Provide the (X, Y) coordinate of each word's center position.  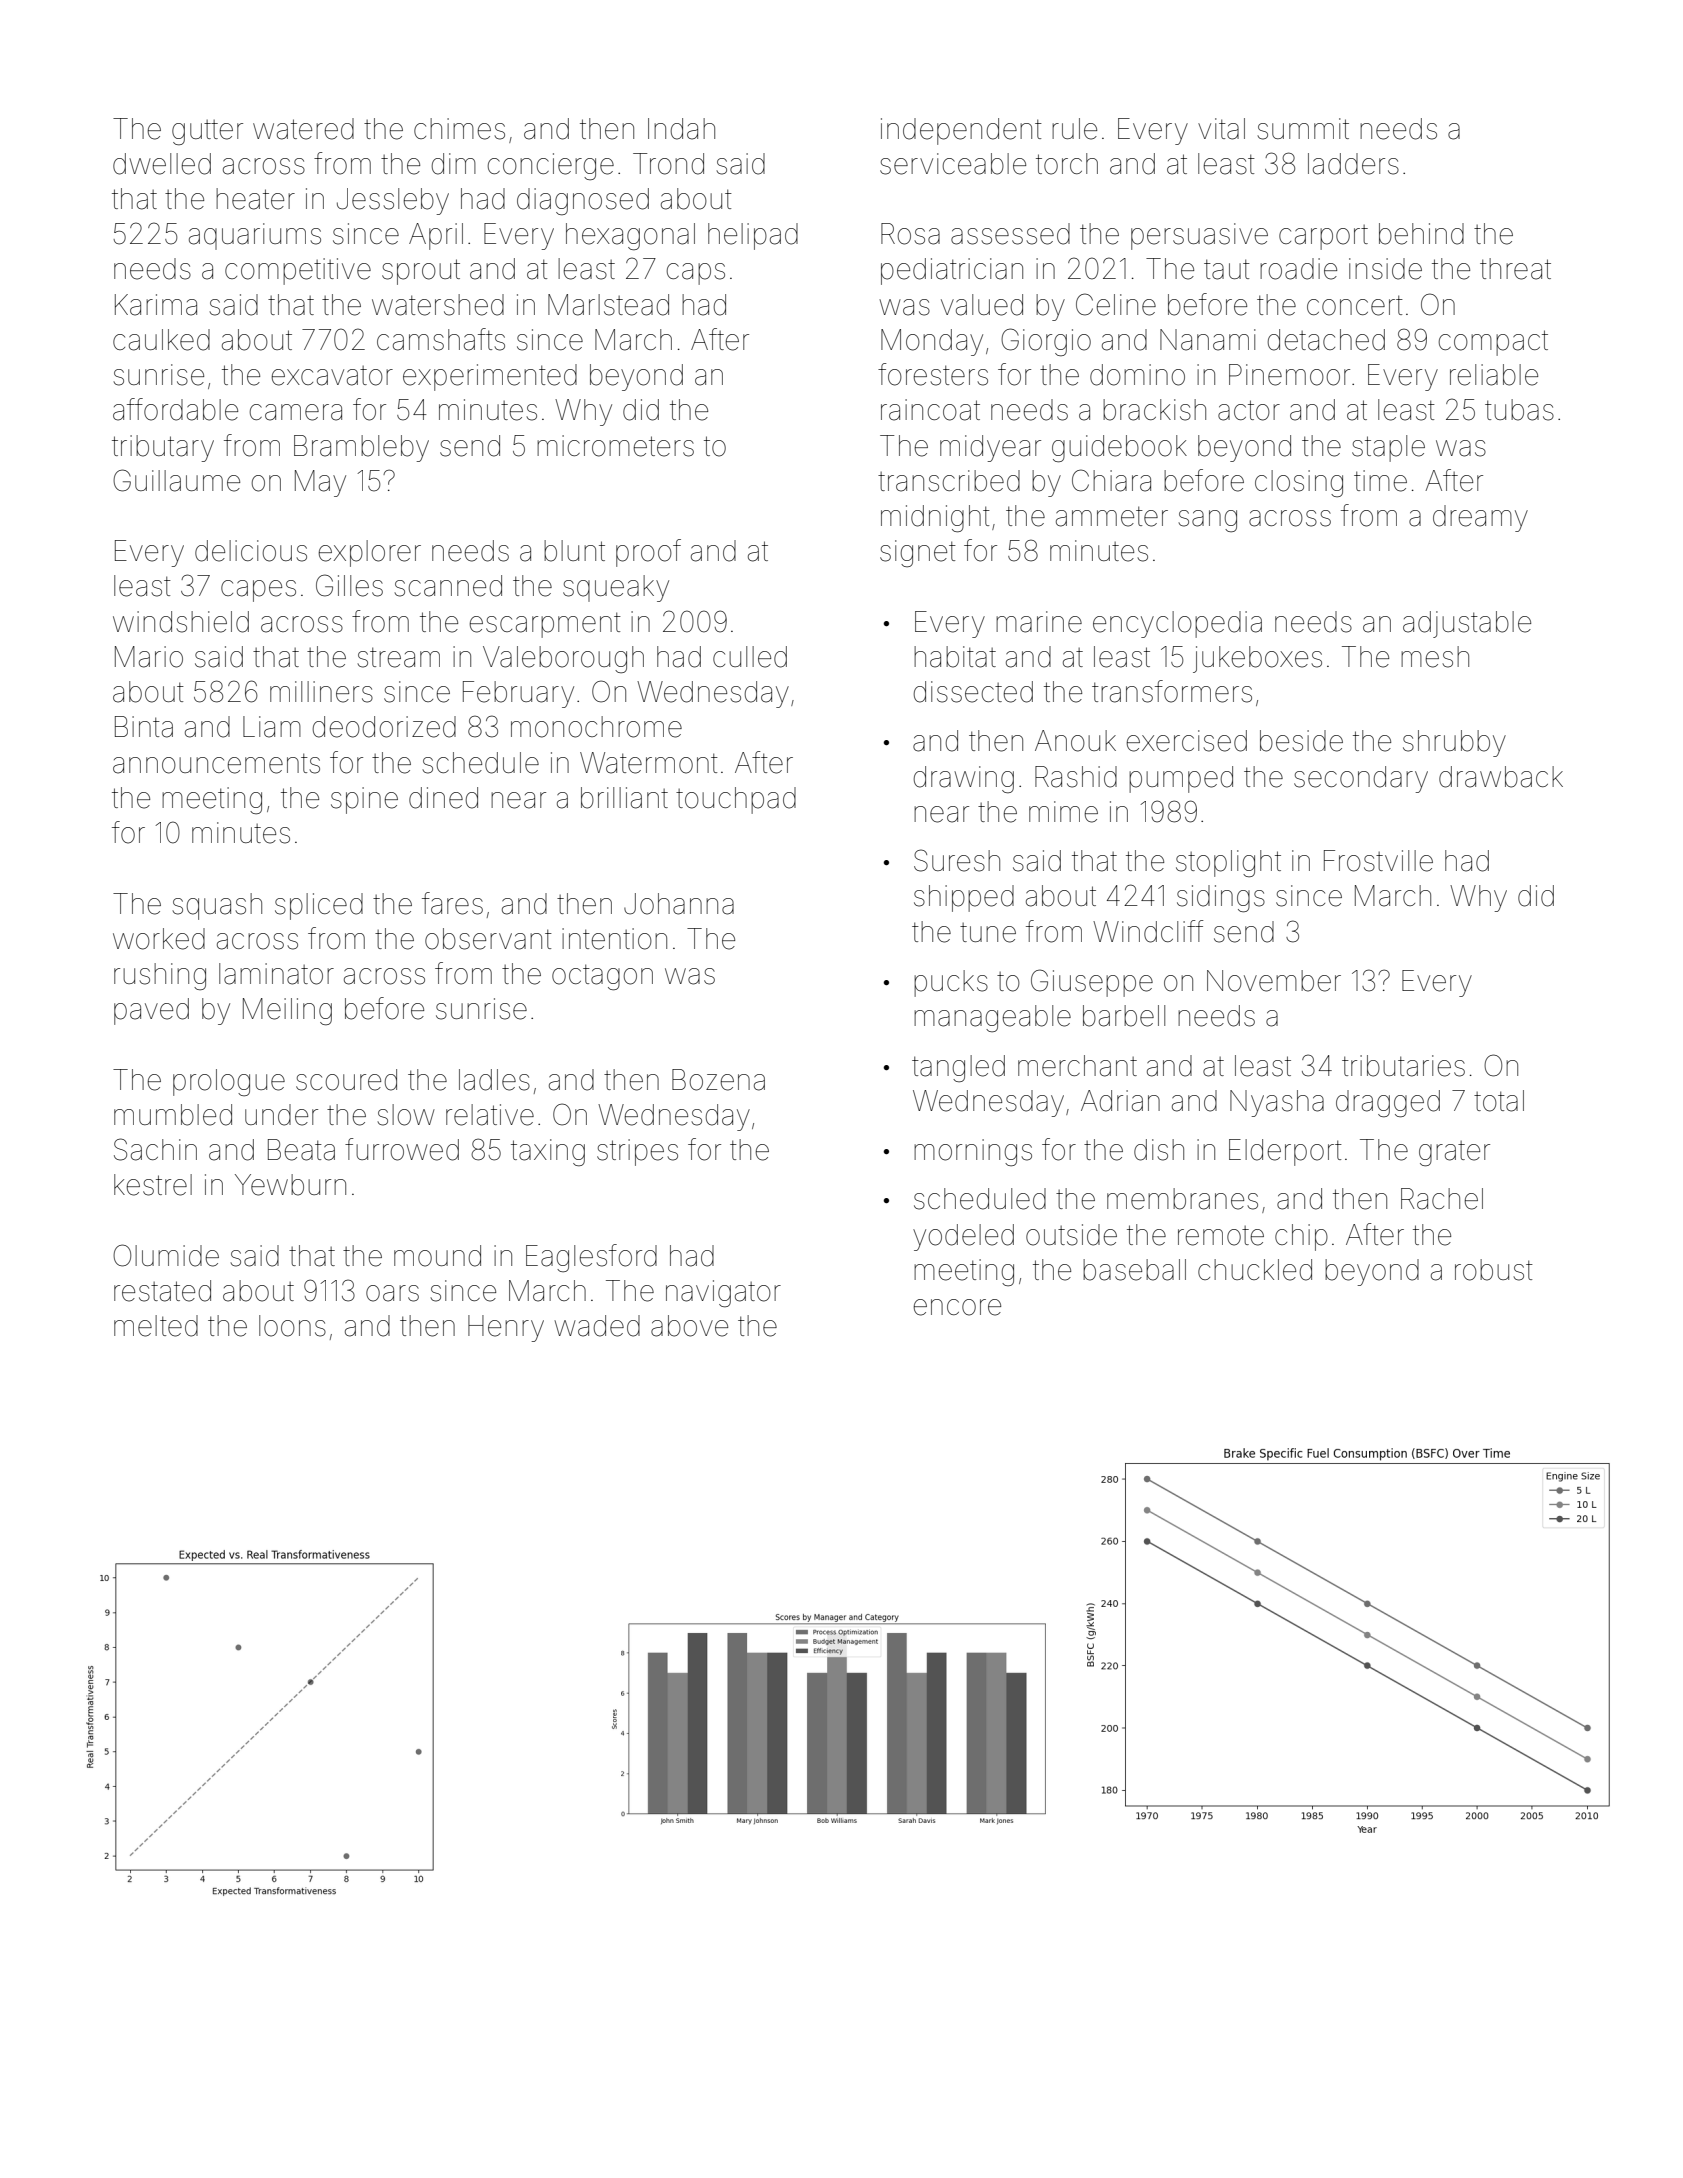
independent (961, 131)
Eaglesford (591, 1258)
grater (1454, 1153)
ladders (1353, 164)
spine (364, 800)
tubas (1519, 410)
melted (156, 1326)
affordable (175, 409)
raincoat (930, 410)
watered (303, 129)
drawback (1501, 777)
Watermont (649, 763)
